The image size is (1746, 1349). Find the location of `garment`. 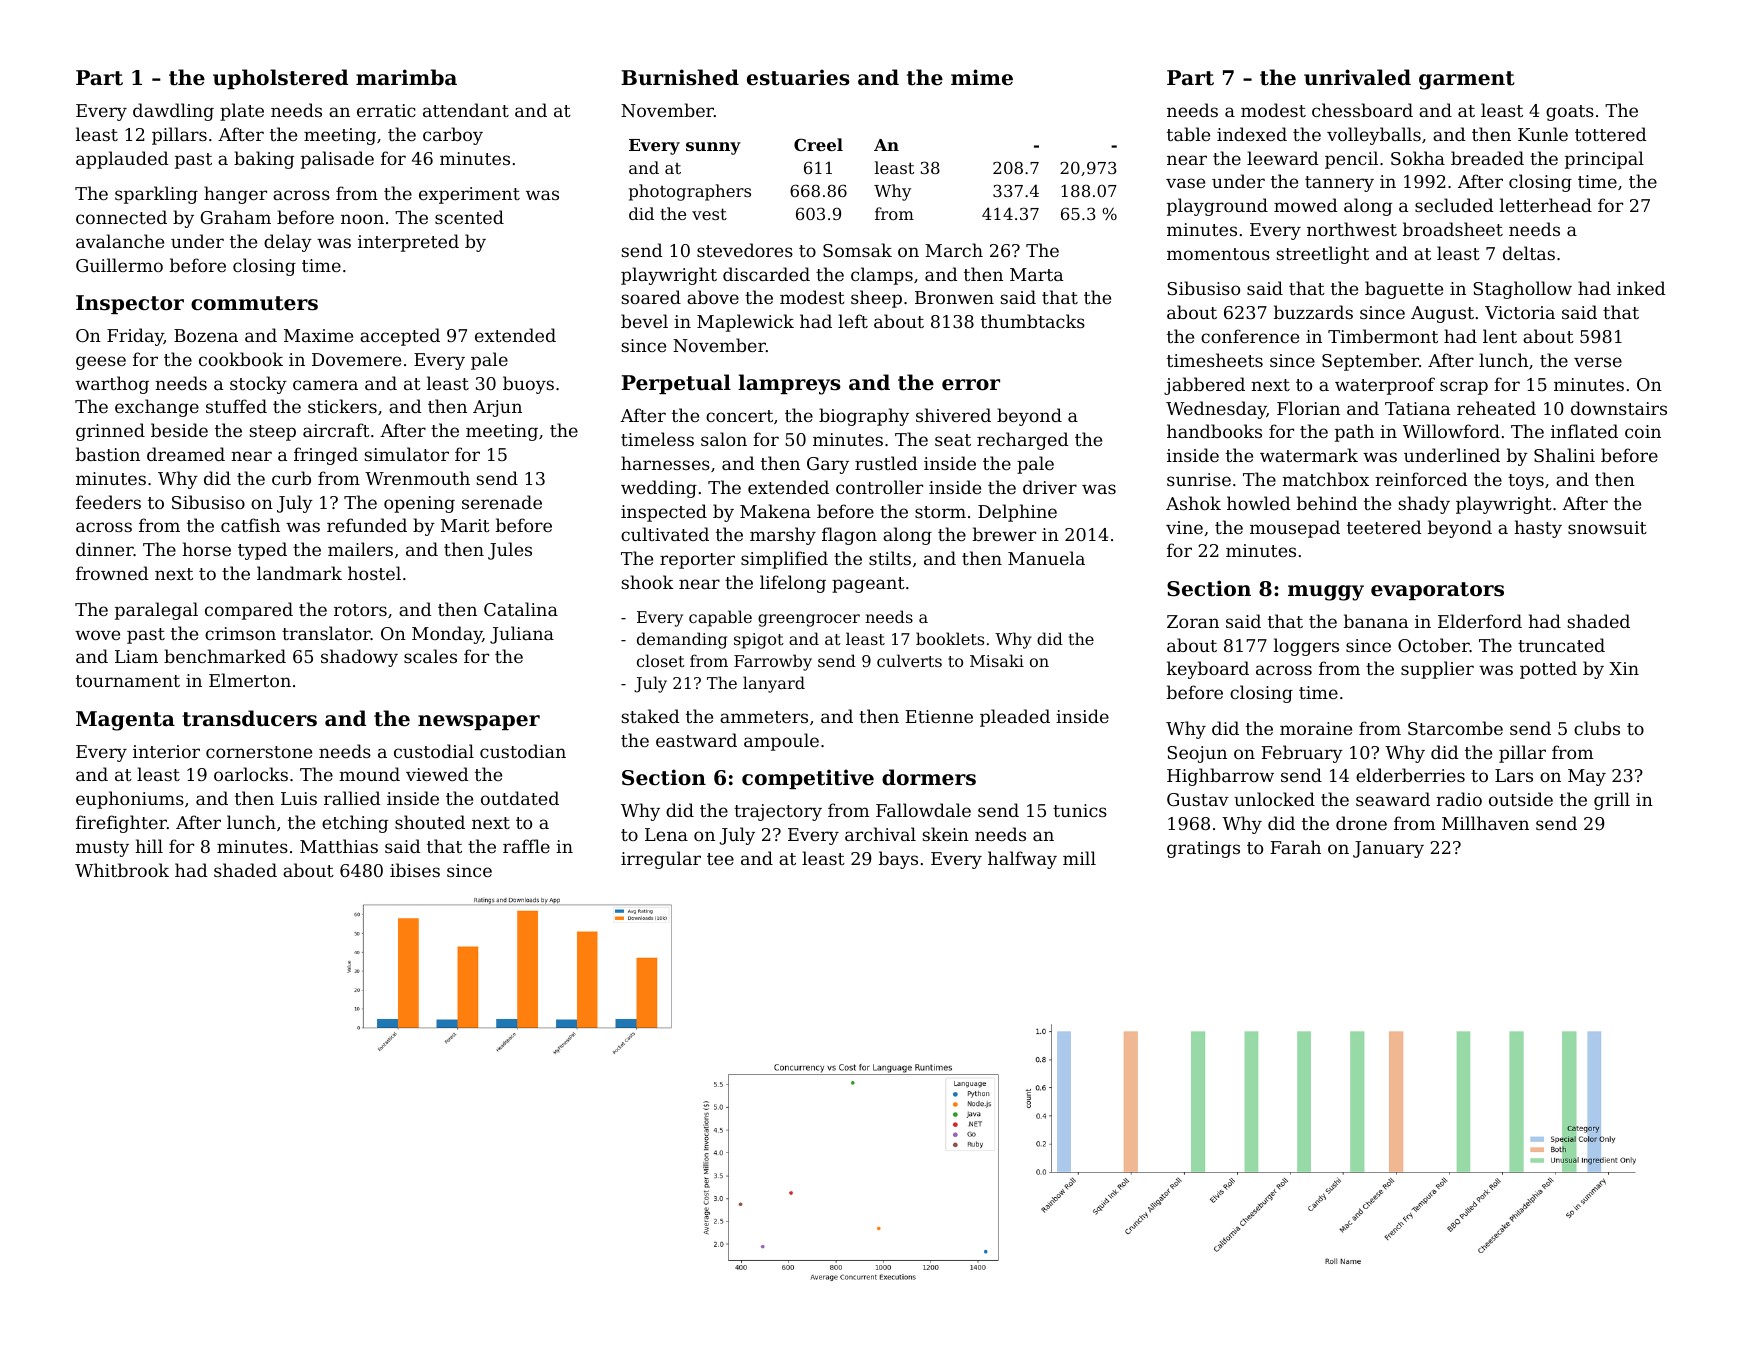

garment is located at coordinates (1467, 80).
